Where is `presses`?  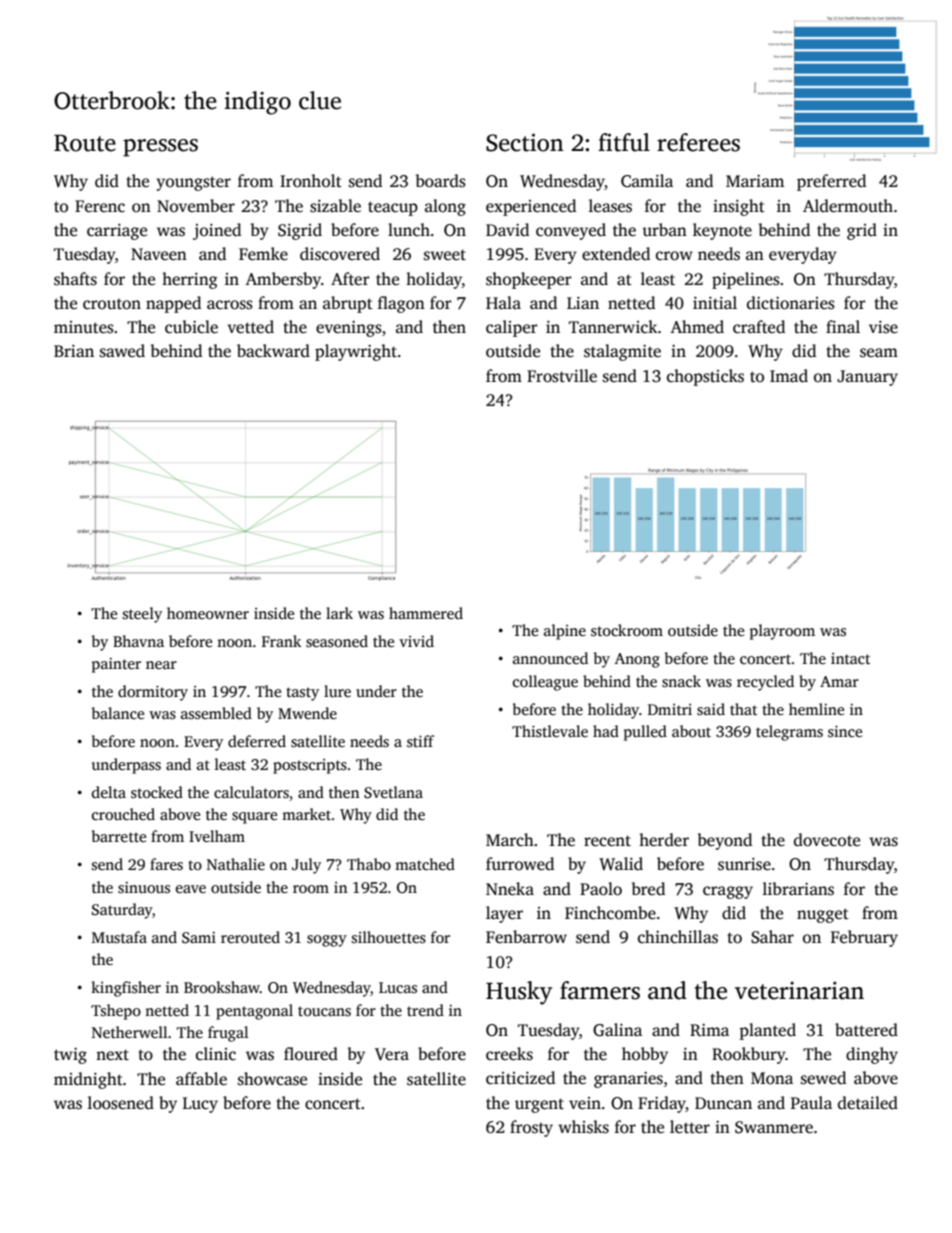
presses is located at coordinates (160, 148).
